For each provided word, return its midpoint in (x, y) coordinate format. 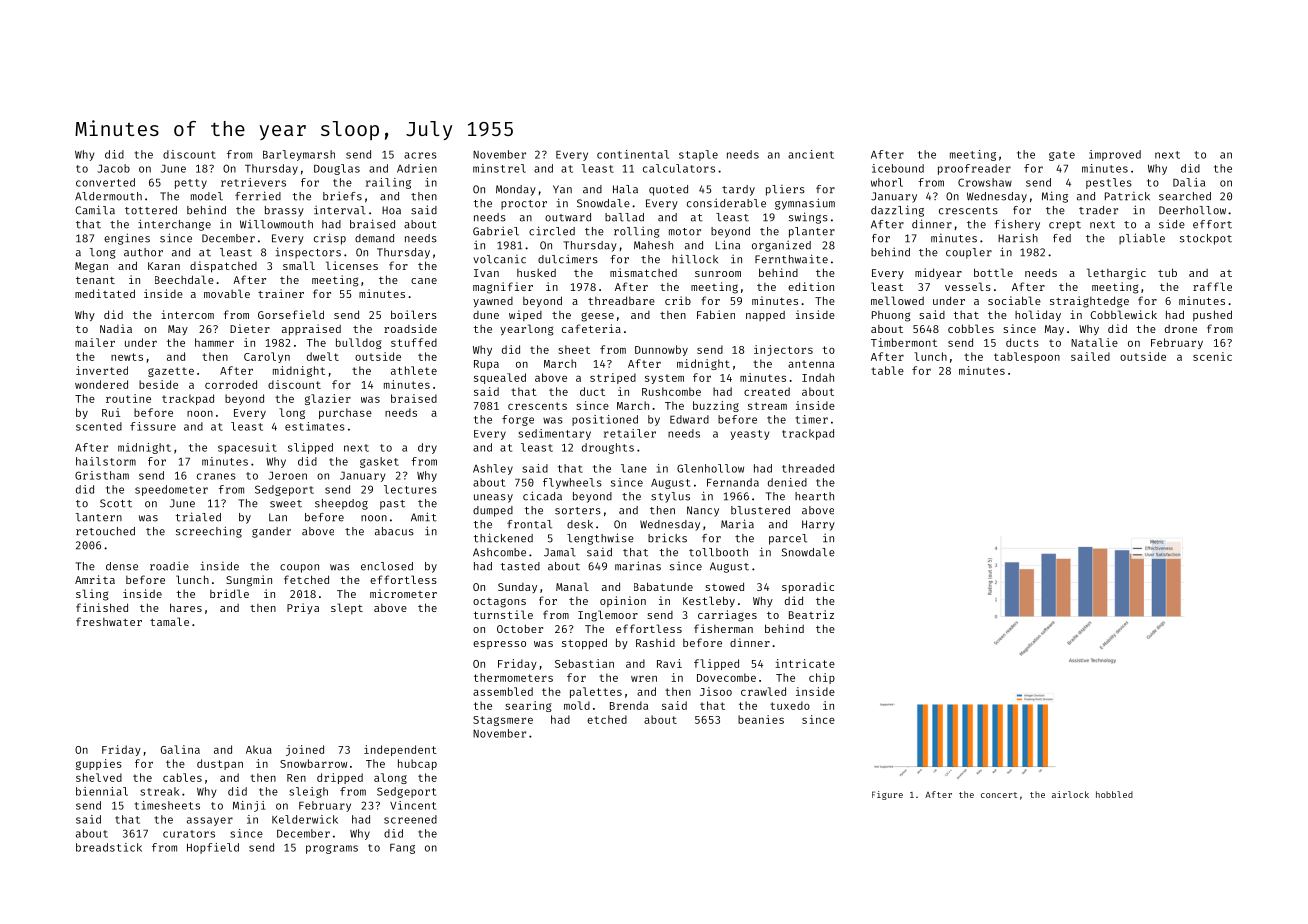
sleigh (308, 792)
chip (822, 678)
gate (1062, 156)
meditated (105, 293)
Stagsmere (503, 721)
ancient (811, 154)
